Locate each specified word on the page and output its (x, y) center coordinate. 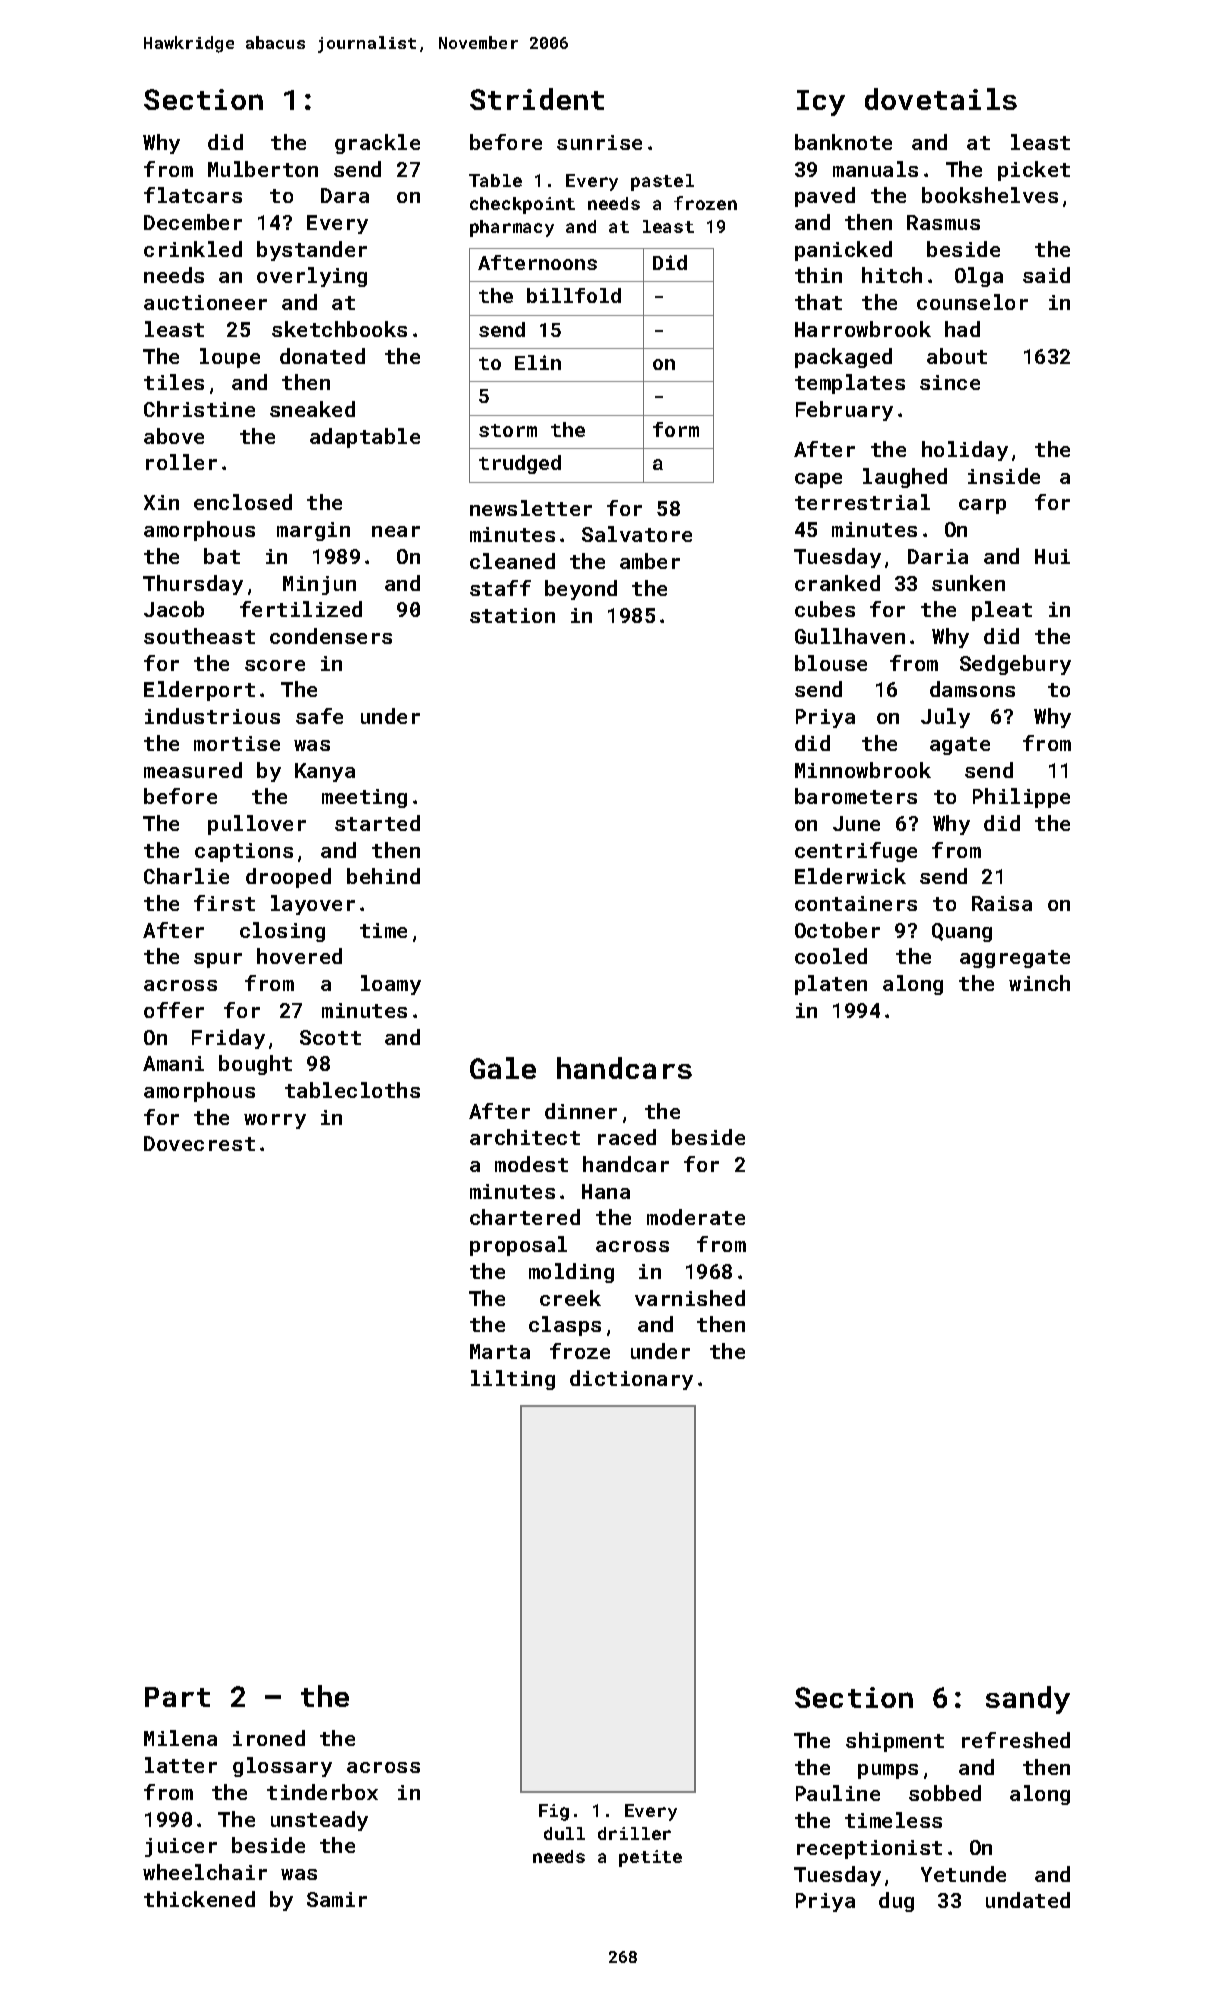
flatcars (193, 195)
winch (1039, 983)
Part (177, 1697)
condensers (331, 636)
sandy (1028, 1700)
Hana (606, 1191)
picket (1034, 171)
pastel (662, 182)
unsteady (319, 1821)
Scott (330, 1037)
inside (1004, 476)
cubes (825, 609)
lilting (513, 1380)
